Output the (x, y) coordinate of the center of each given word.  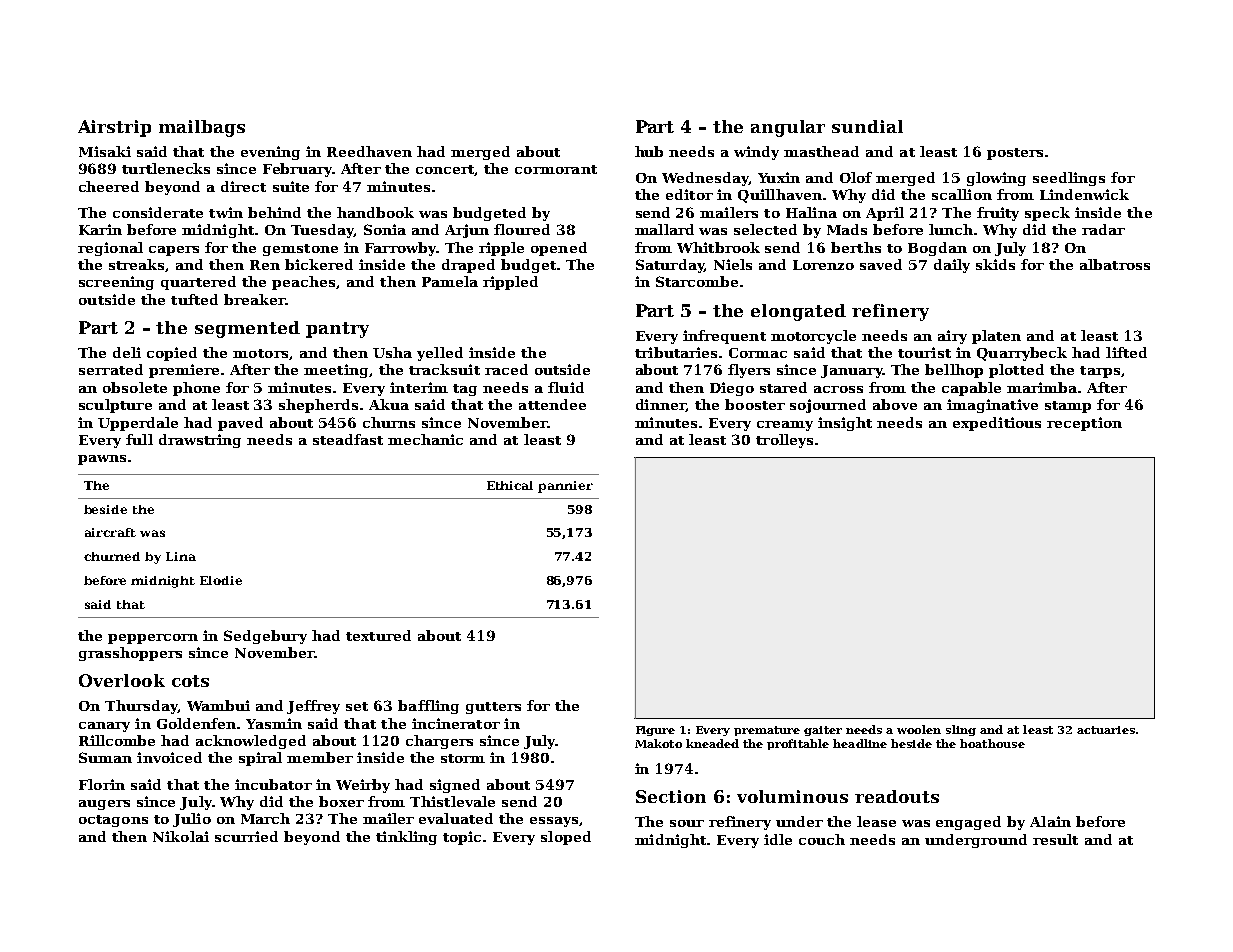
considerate (158, 212)
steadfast (348, 439)
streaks (137, 265)
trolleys (784, 441)
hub (649, 151)
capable (971, 389)
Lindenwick (1084, 194)
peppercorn (153, 639)
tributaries (676, 352)
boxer (341, 801)
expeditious (997, 424)
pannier (565, 487)
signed (455, 786)
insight (845, 424)
